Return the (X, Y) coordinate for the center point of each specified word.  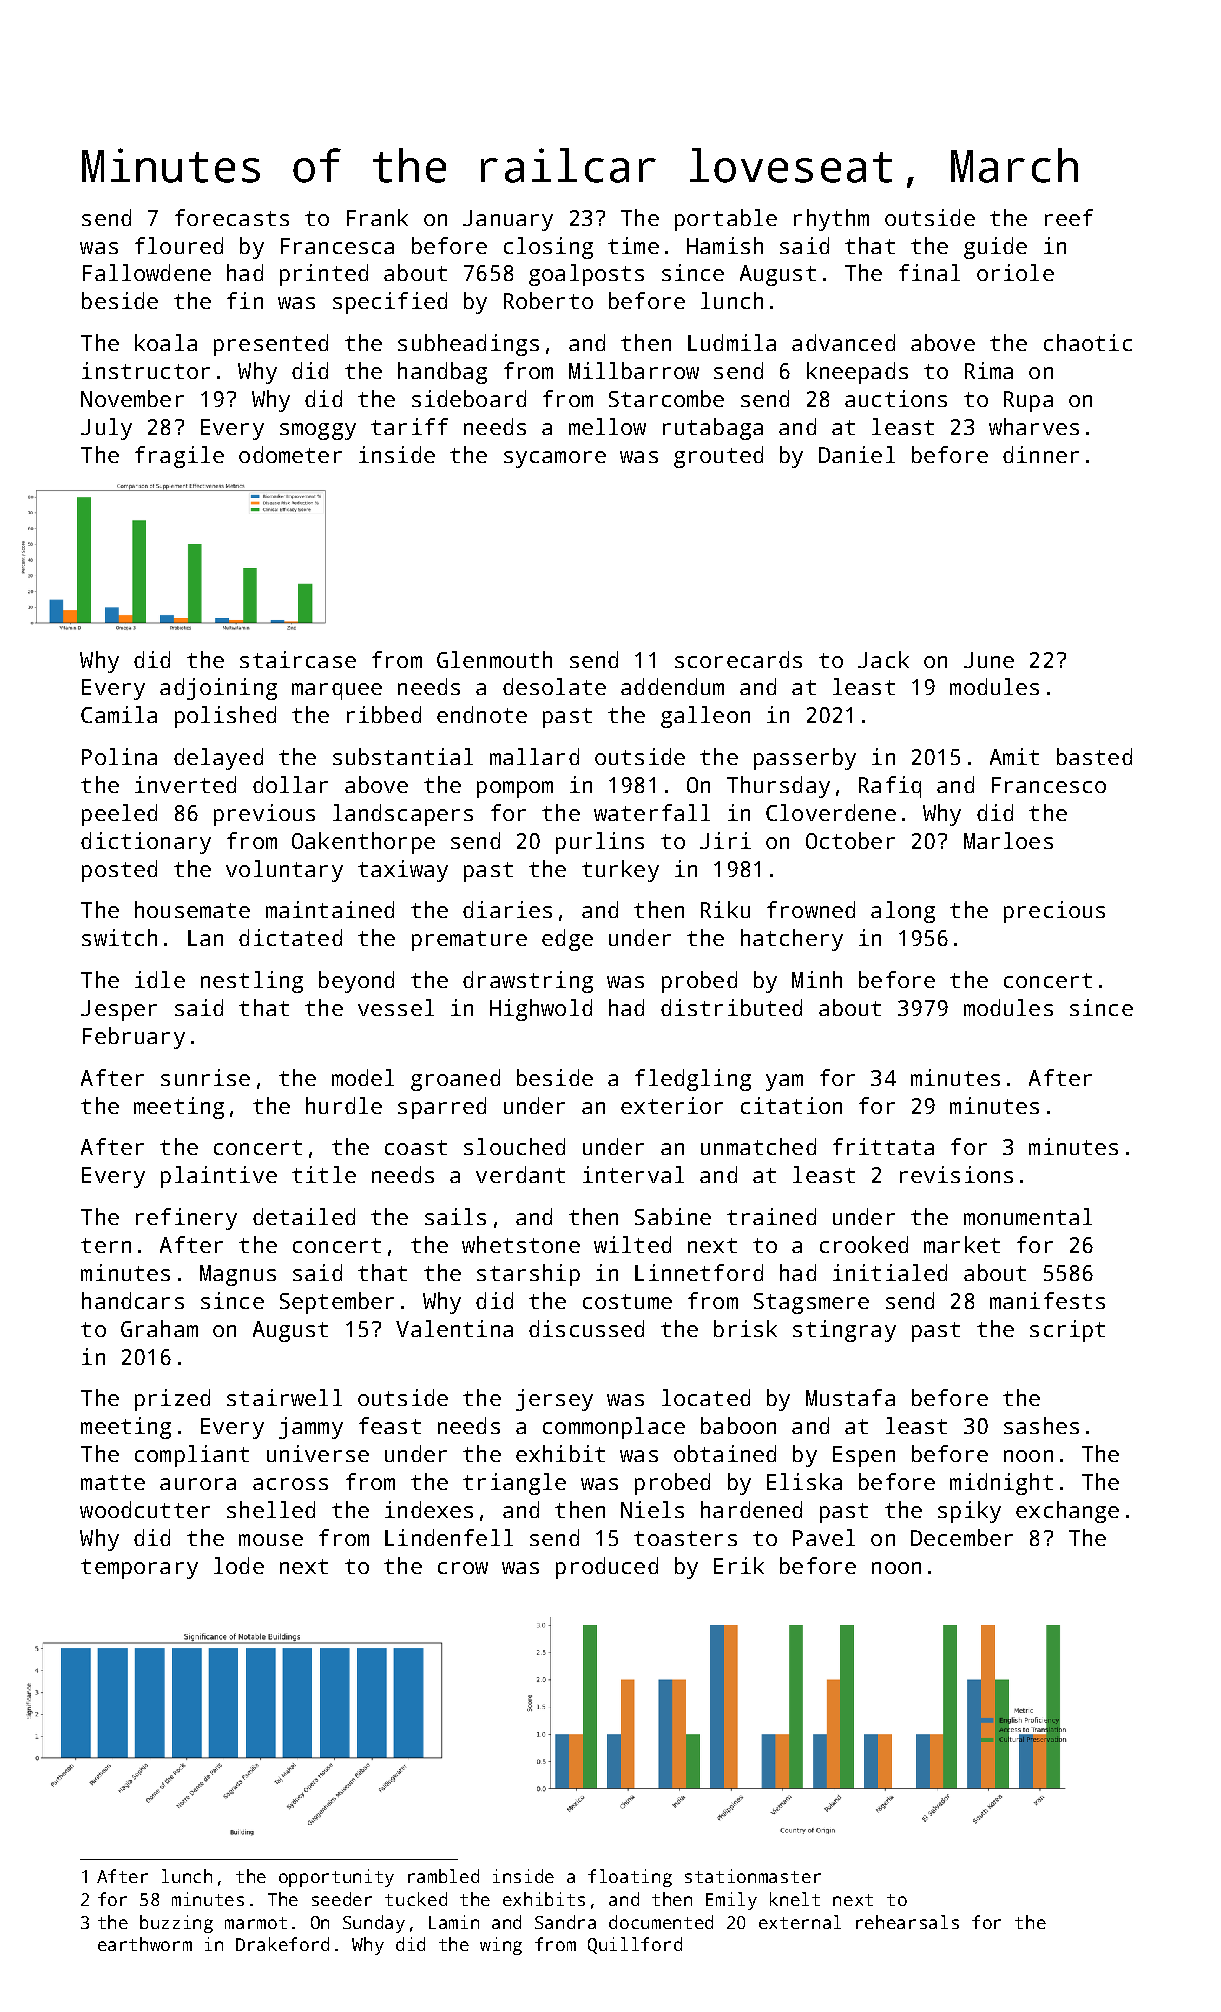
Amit (1014, 756)
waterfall (652, 812)
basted (1094, 756)
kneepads (857, 373)
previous (264, 815)
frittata (883, 1146)
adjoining (218, 689)
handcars (133, 1300)
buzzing (176, 1924)
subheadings (468, 345)
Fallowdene (147, 272)
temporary (139, 1569)
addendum (672, 686)
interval (633, 1174)
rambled (443, 1876)
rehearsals (907, 1922)
